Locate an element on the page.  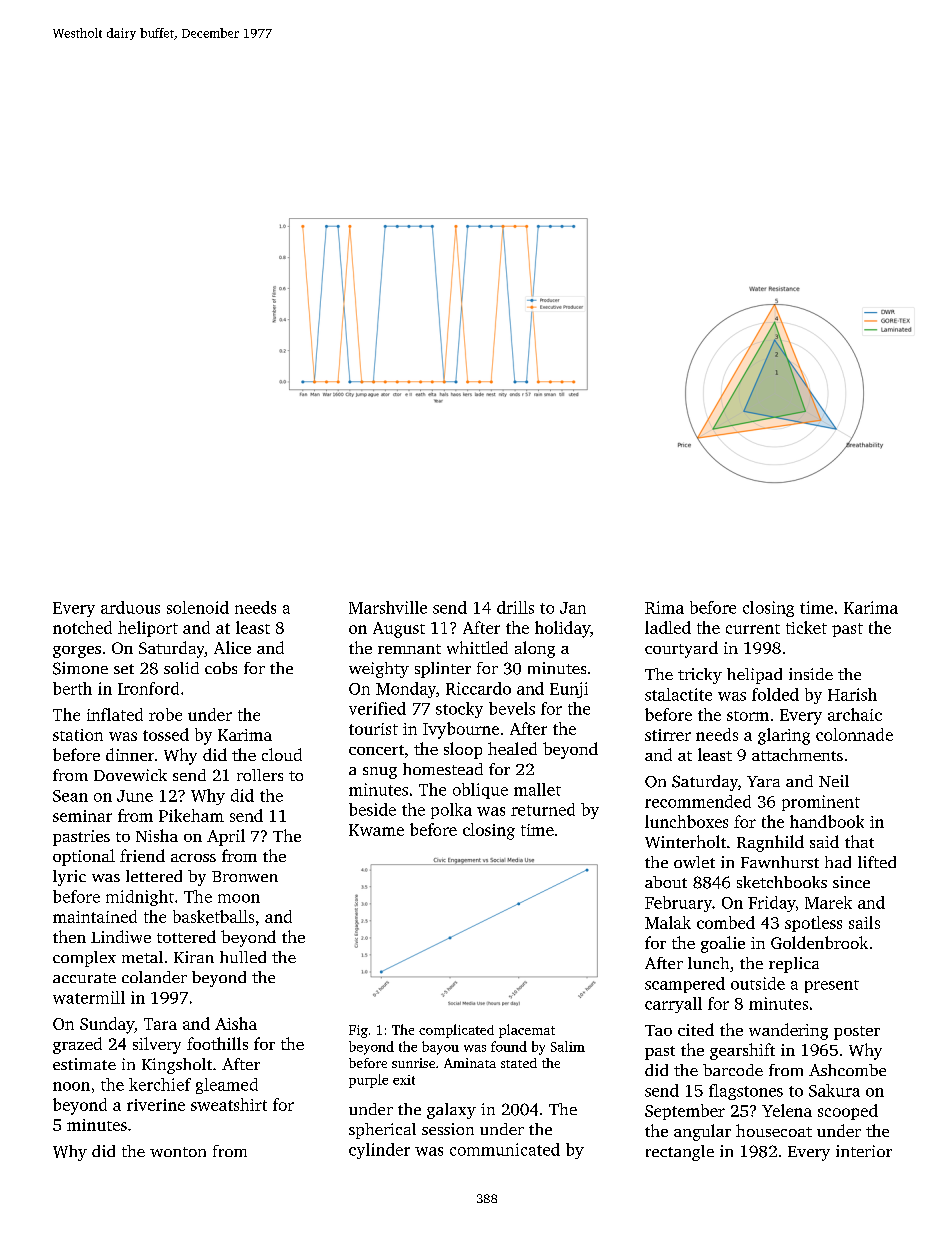
berth is located at coordinates (72, 688).
